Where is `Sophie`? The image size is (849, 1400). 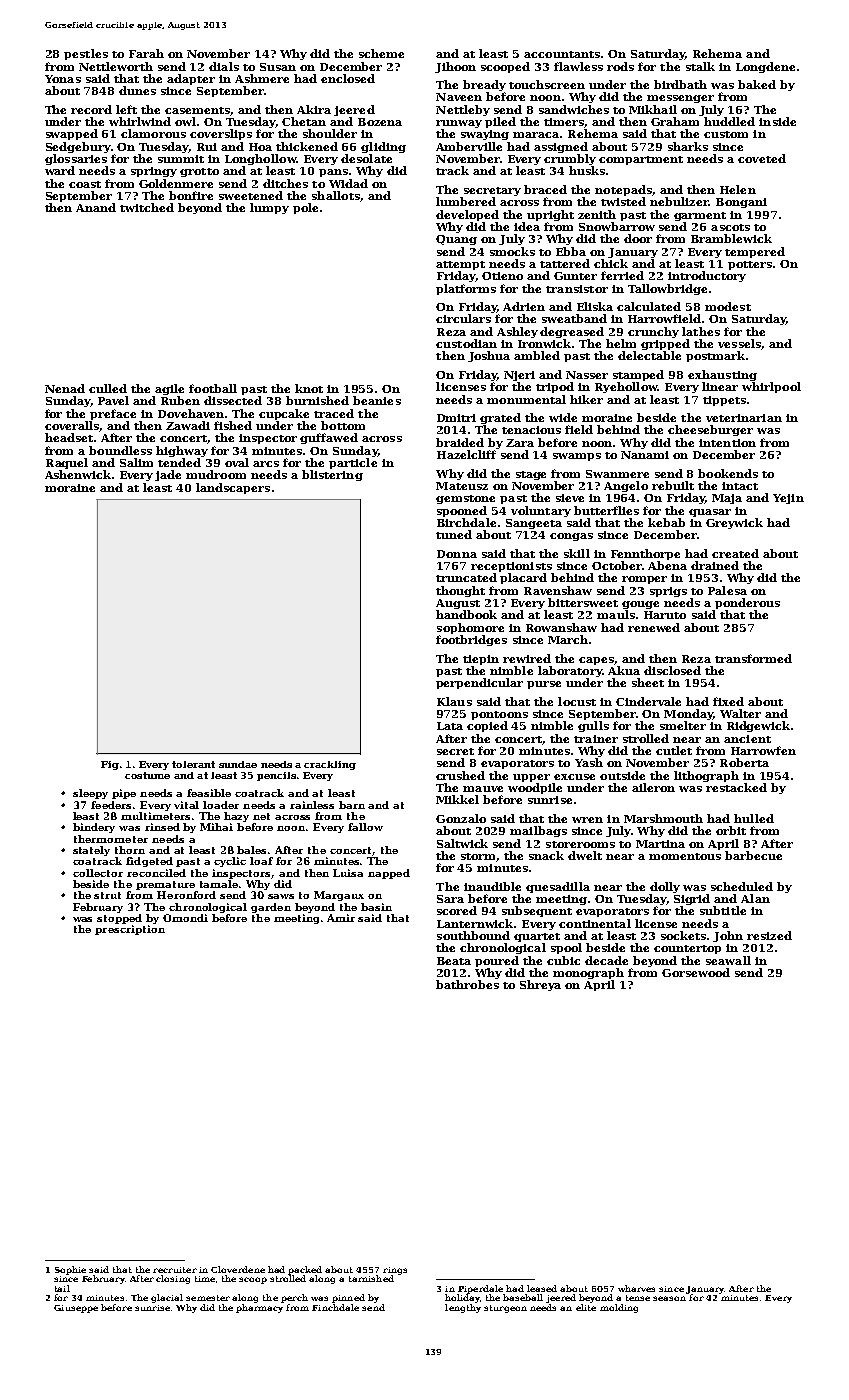
Sophie is located at coordinates (70, 1270).
